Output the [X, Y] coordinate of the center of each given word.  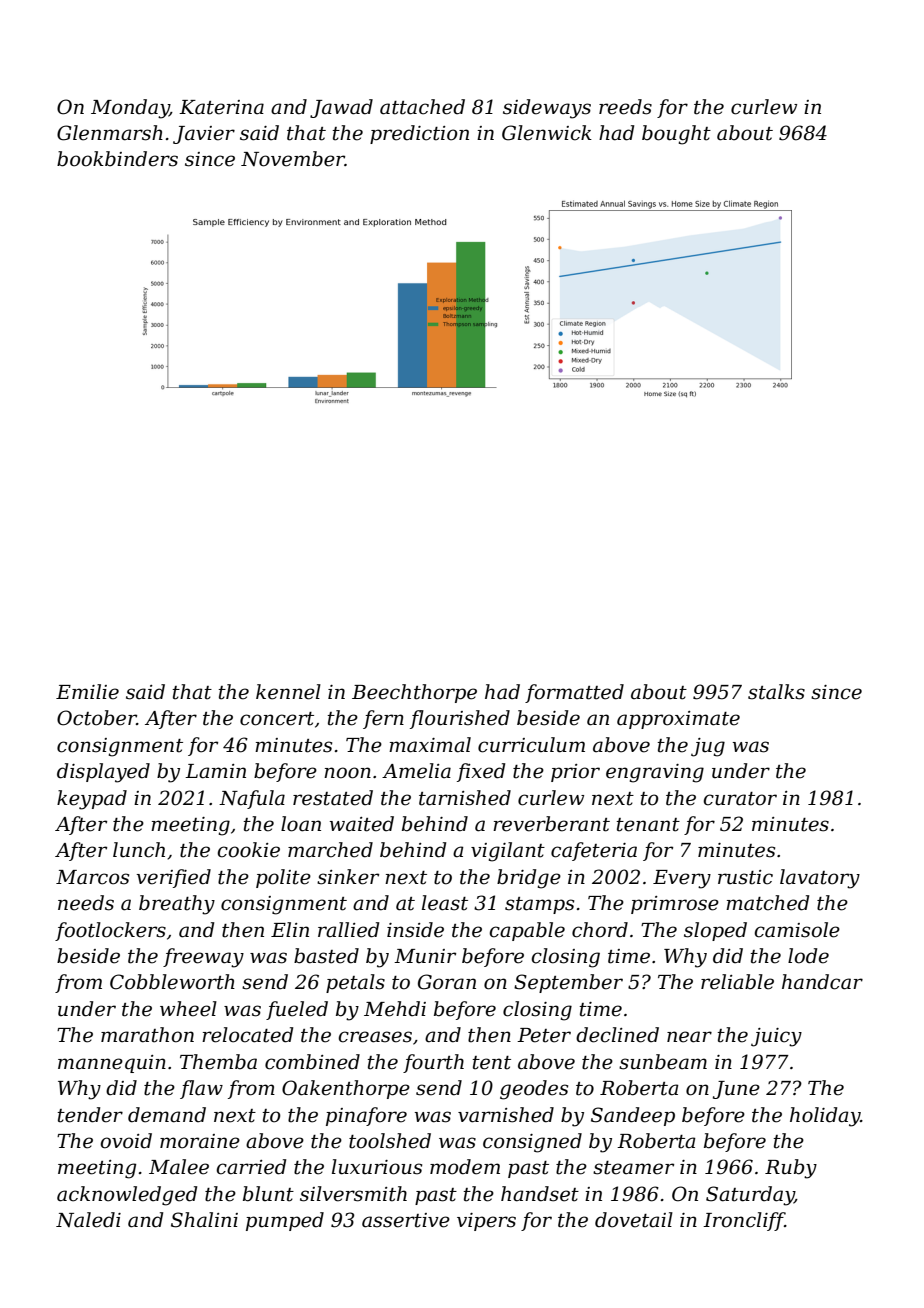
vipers [486, 1222]
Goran [447, 982]
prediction [419, 134]
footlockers [110, 931]
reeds [625, 107]
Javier [204, 135]
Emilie [87, 692]
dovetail [634, 1220]
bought [676, 135]
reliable [737, 982]
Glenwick [547, 133]
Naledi [88, 1220]
